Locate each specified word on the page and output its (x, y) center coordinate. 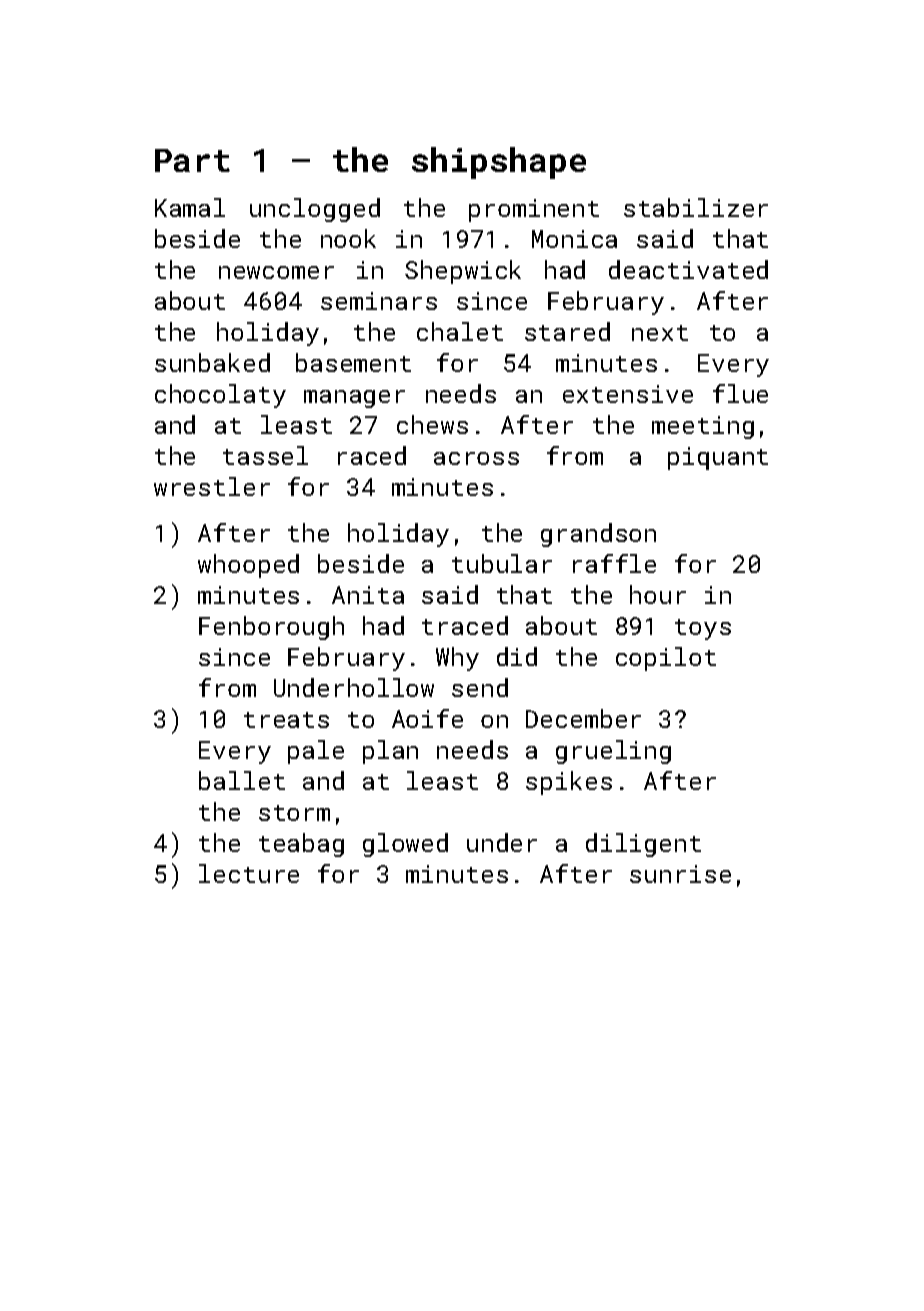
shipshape (499, 163)
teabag (301, 845)
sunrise (680, 874)
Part (192, 160)
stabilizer (696, 207)
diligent (643, 845)
